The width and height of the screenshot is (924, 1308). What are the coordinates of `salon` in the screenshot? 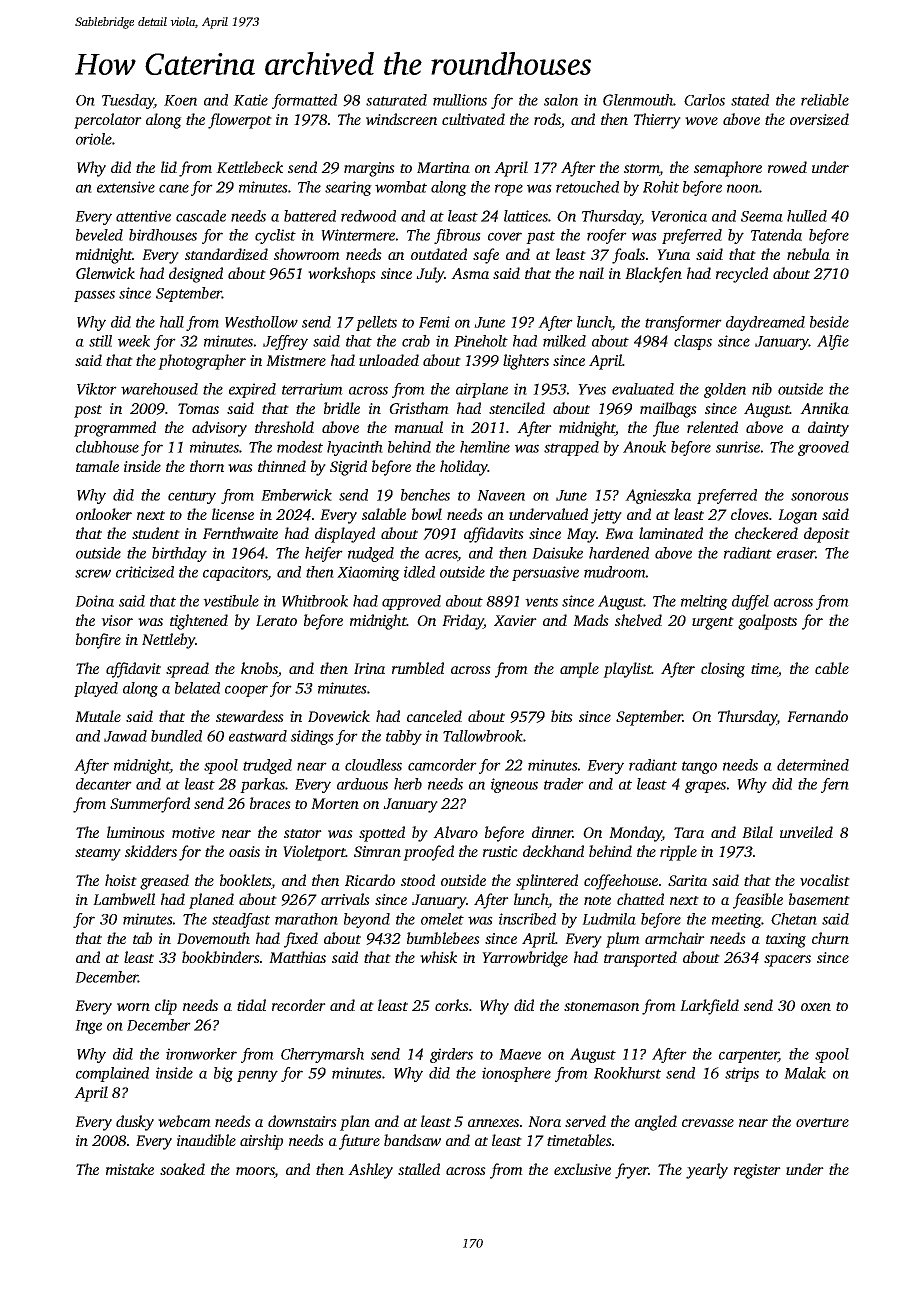 It's located at (561, 100).
